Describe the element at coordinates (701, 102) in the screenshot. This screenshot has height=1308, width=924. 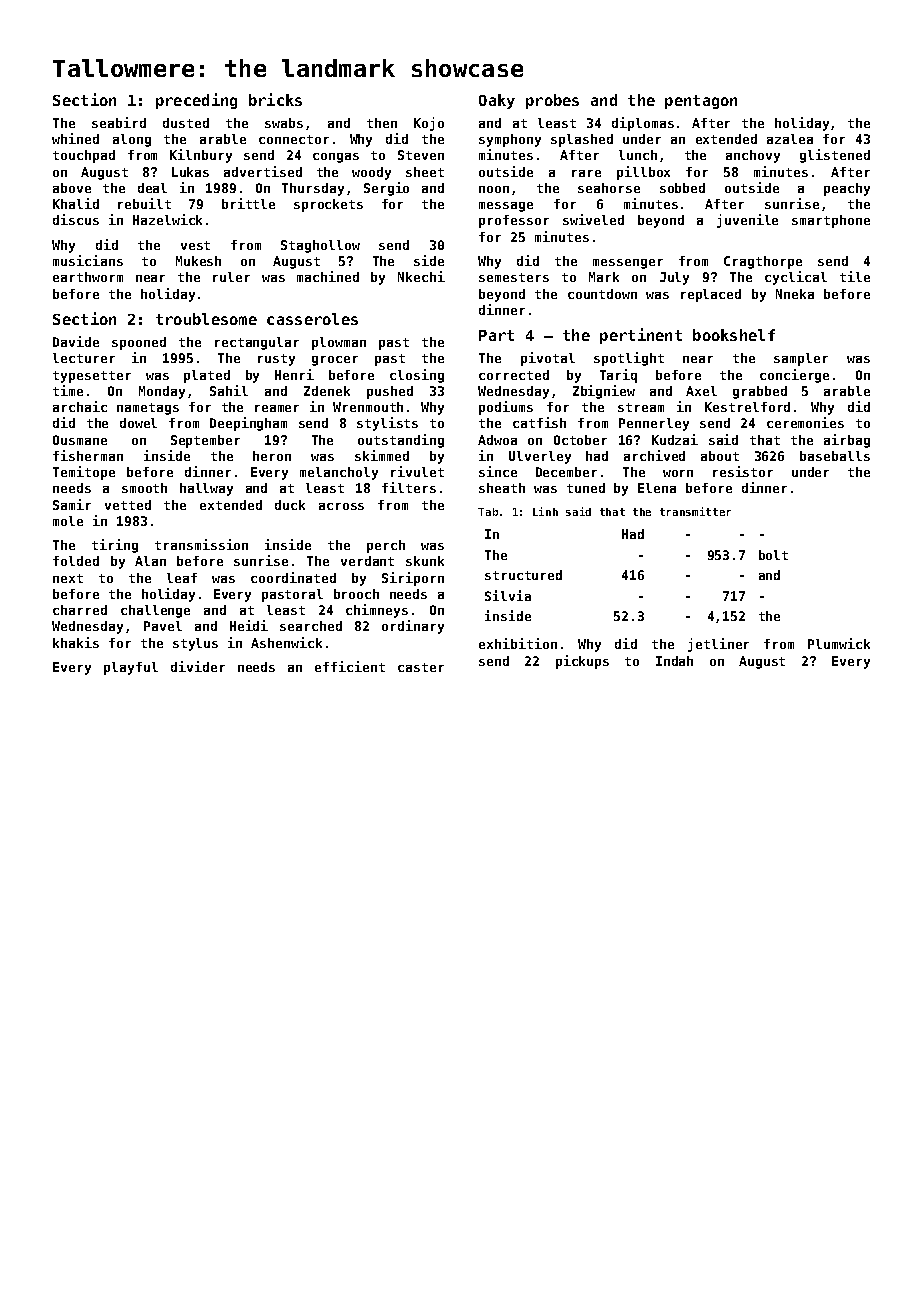
I see `pentagon` at that location.
